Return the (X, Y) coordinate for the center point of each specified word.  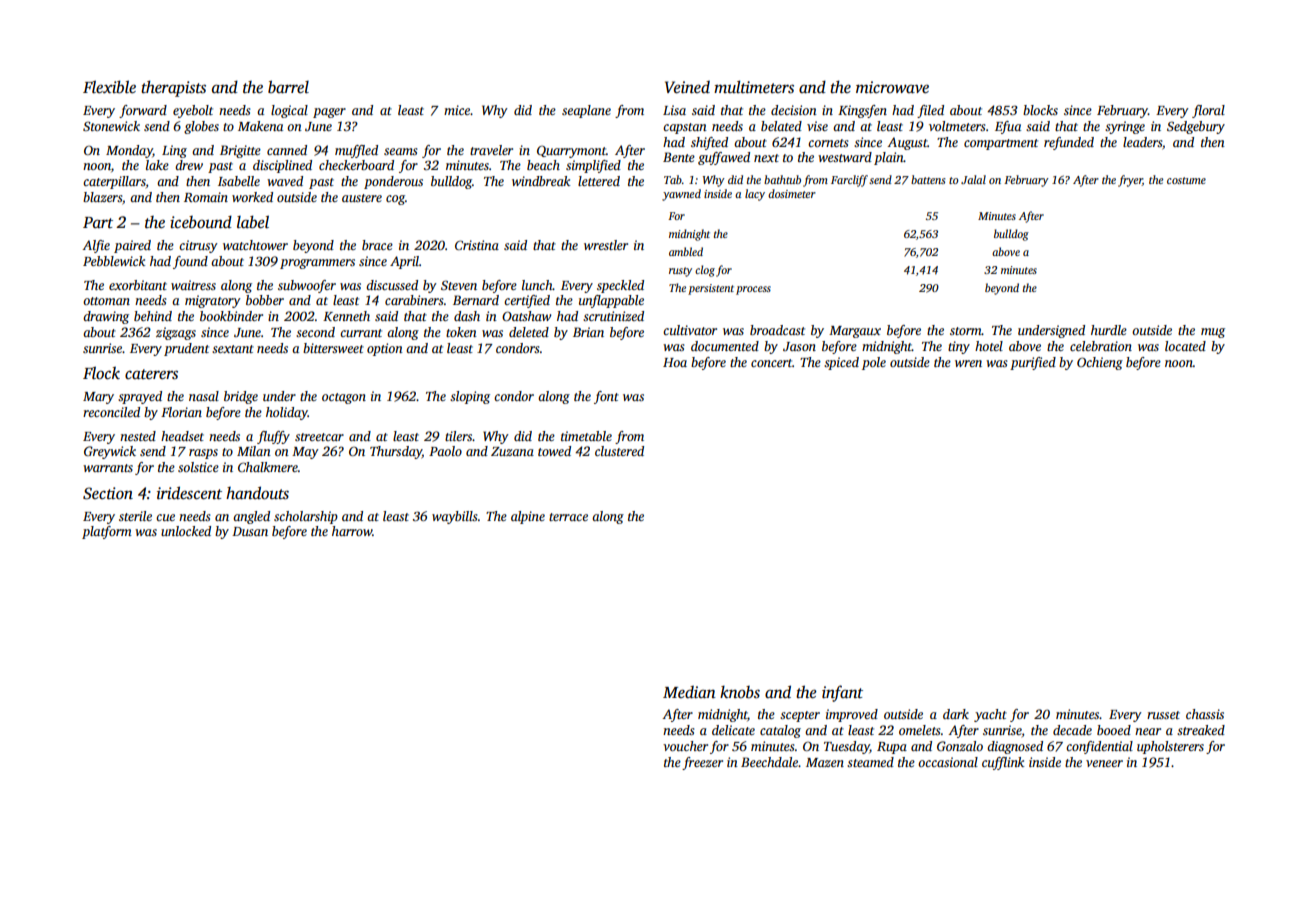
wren (968, 363)
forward (143, 111)
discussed (392, 285)
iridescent (189, 493)
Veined (687, 87)
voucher (685, 746)
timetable (586, 436)
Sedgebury (1196, 127)
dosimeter (792, 193)
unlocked (186, 531)
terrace (568, 517)
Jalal (973, 179)
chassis (1205, 714)
